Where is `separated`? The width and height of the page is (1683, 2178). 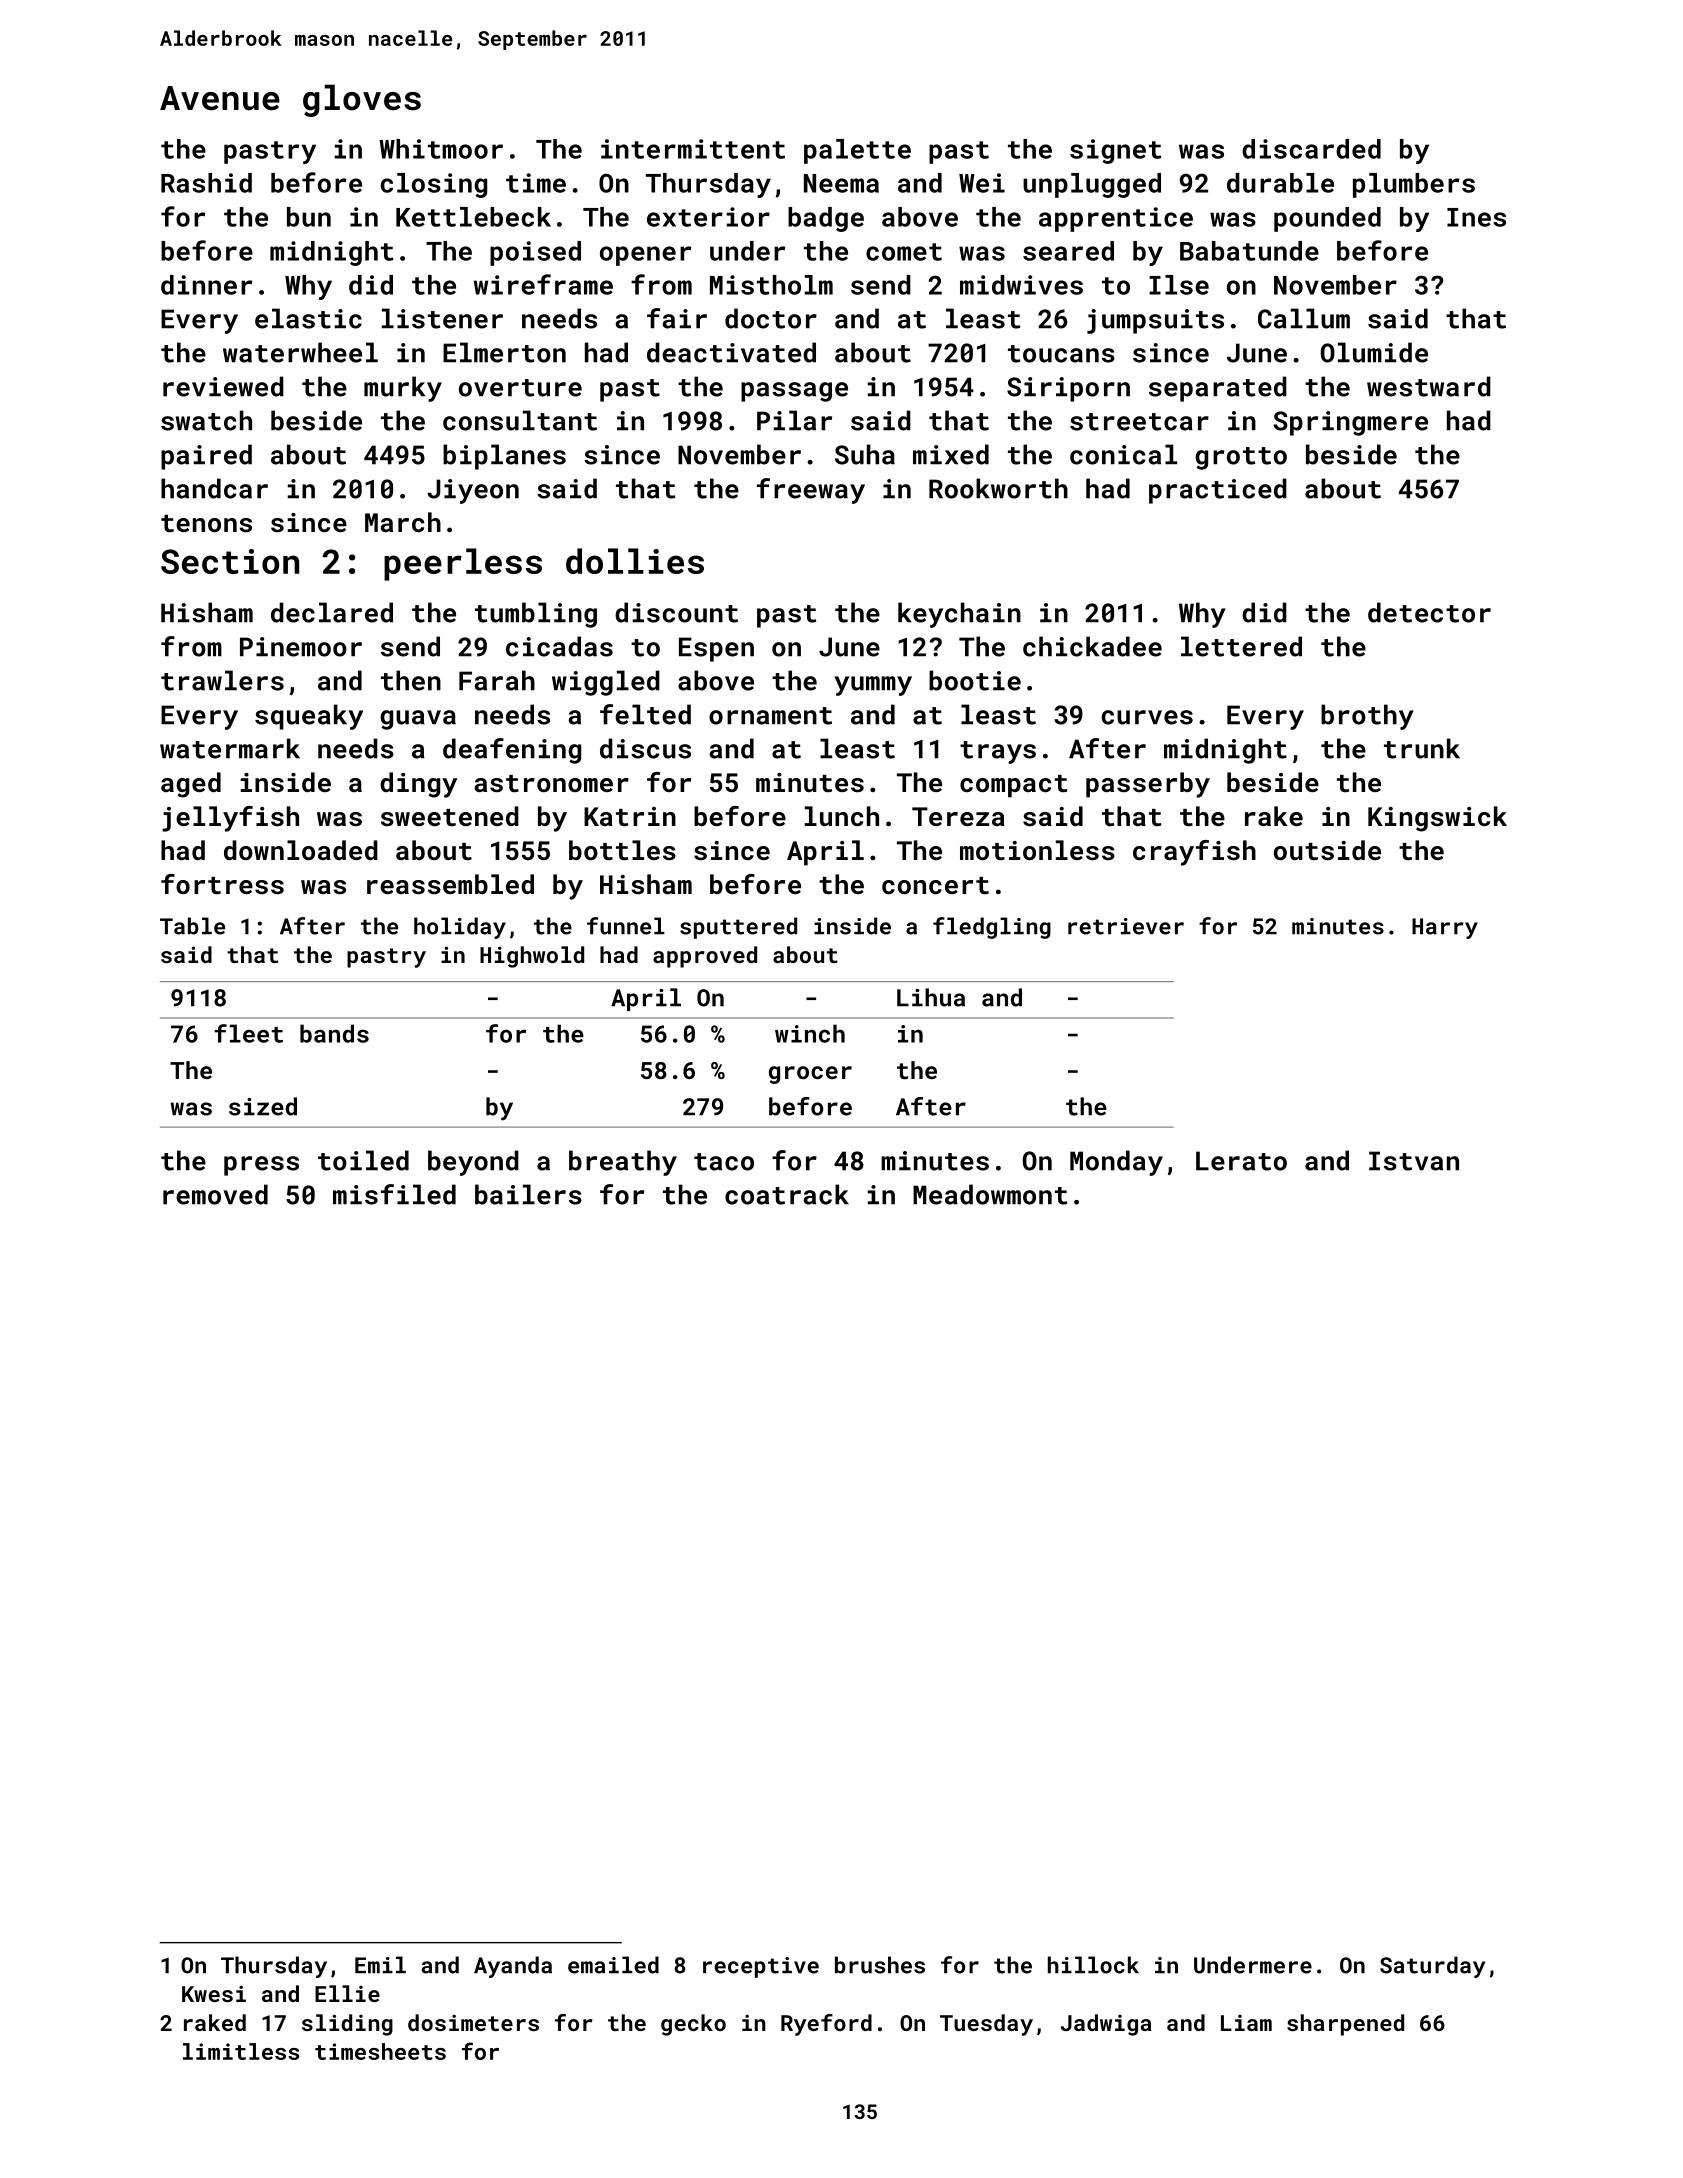 separated is located at coordinates (1218, 389).
